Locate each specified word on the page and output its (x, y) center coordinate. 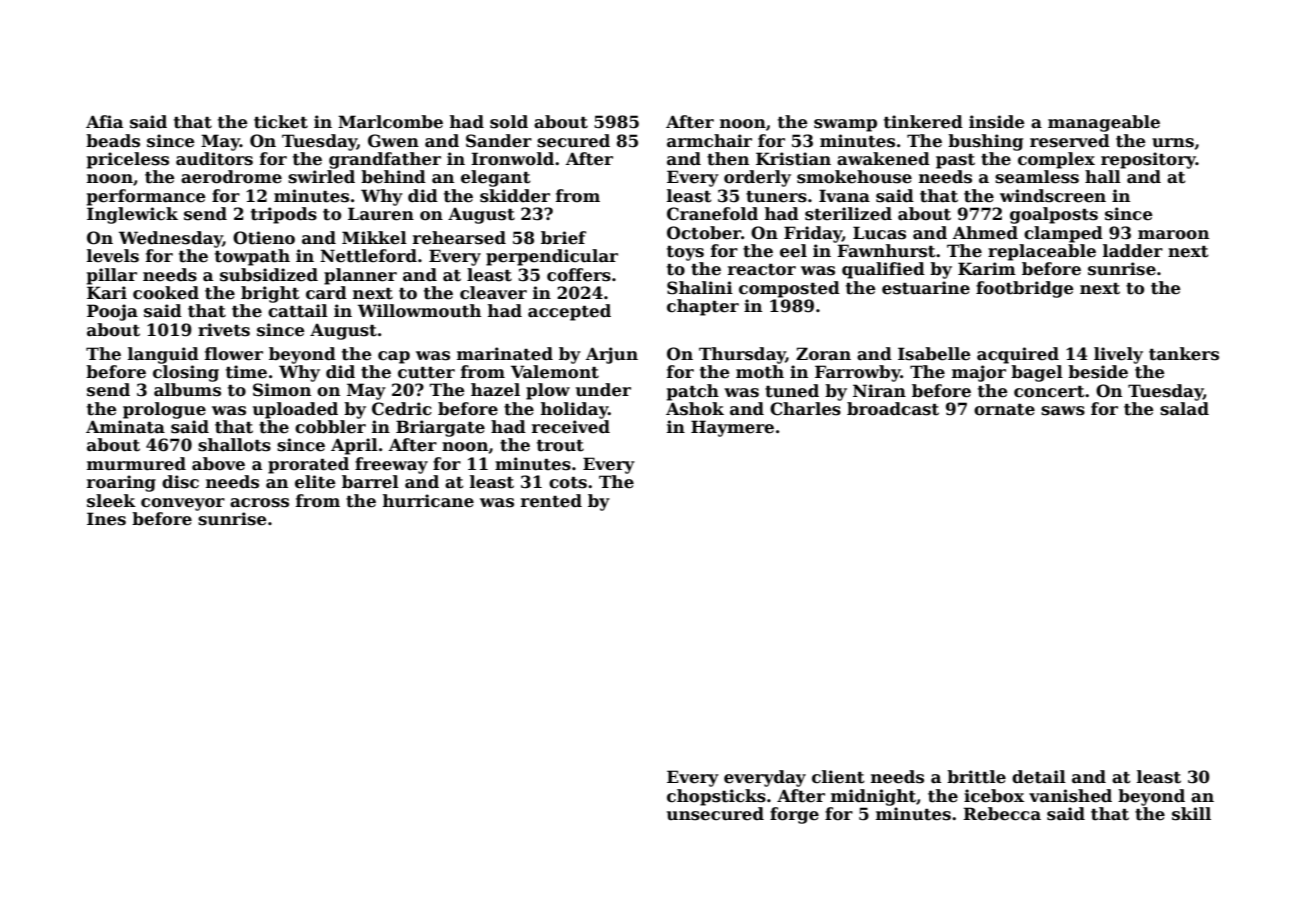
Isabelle (934, 354)
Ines (106, 519)
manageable (1104, 123)
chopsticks (716, 797)
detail (1039, 777)
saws (1063, 411)
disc (180, 482)
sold (509, 122)
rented (551, 501)
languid (163, 355)
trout (560, 446)
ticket (281, 122)
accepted (569, 312)
